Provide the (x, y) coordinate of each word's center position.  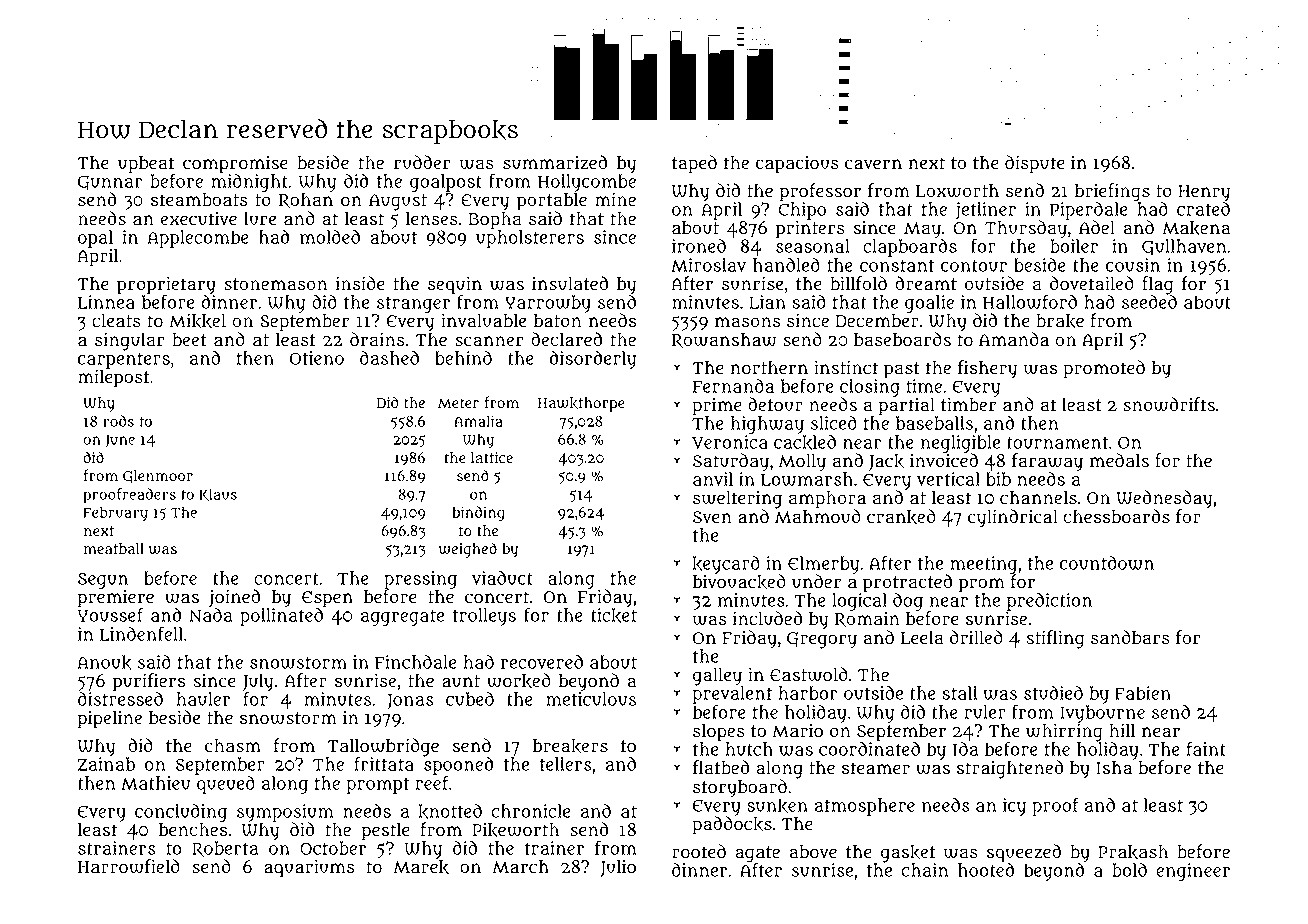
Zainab (106, 764)
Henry (1204, 193)
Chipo (802, 211)
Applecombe (198, 239)
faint (1206, 748)
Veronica (730, 442)
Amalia (478, 421)
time (924, 386)
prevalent (732, 695)
